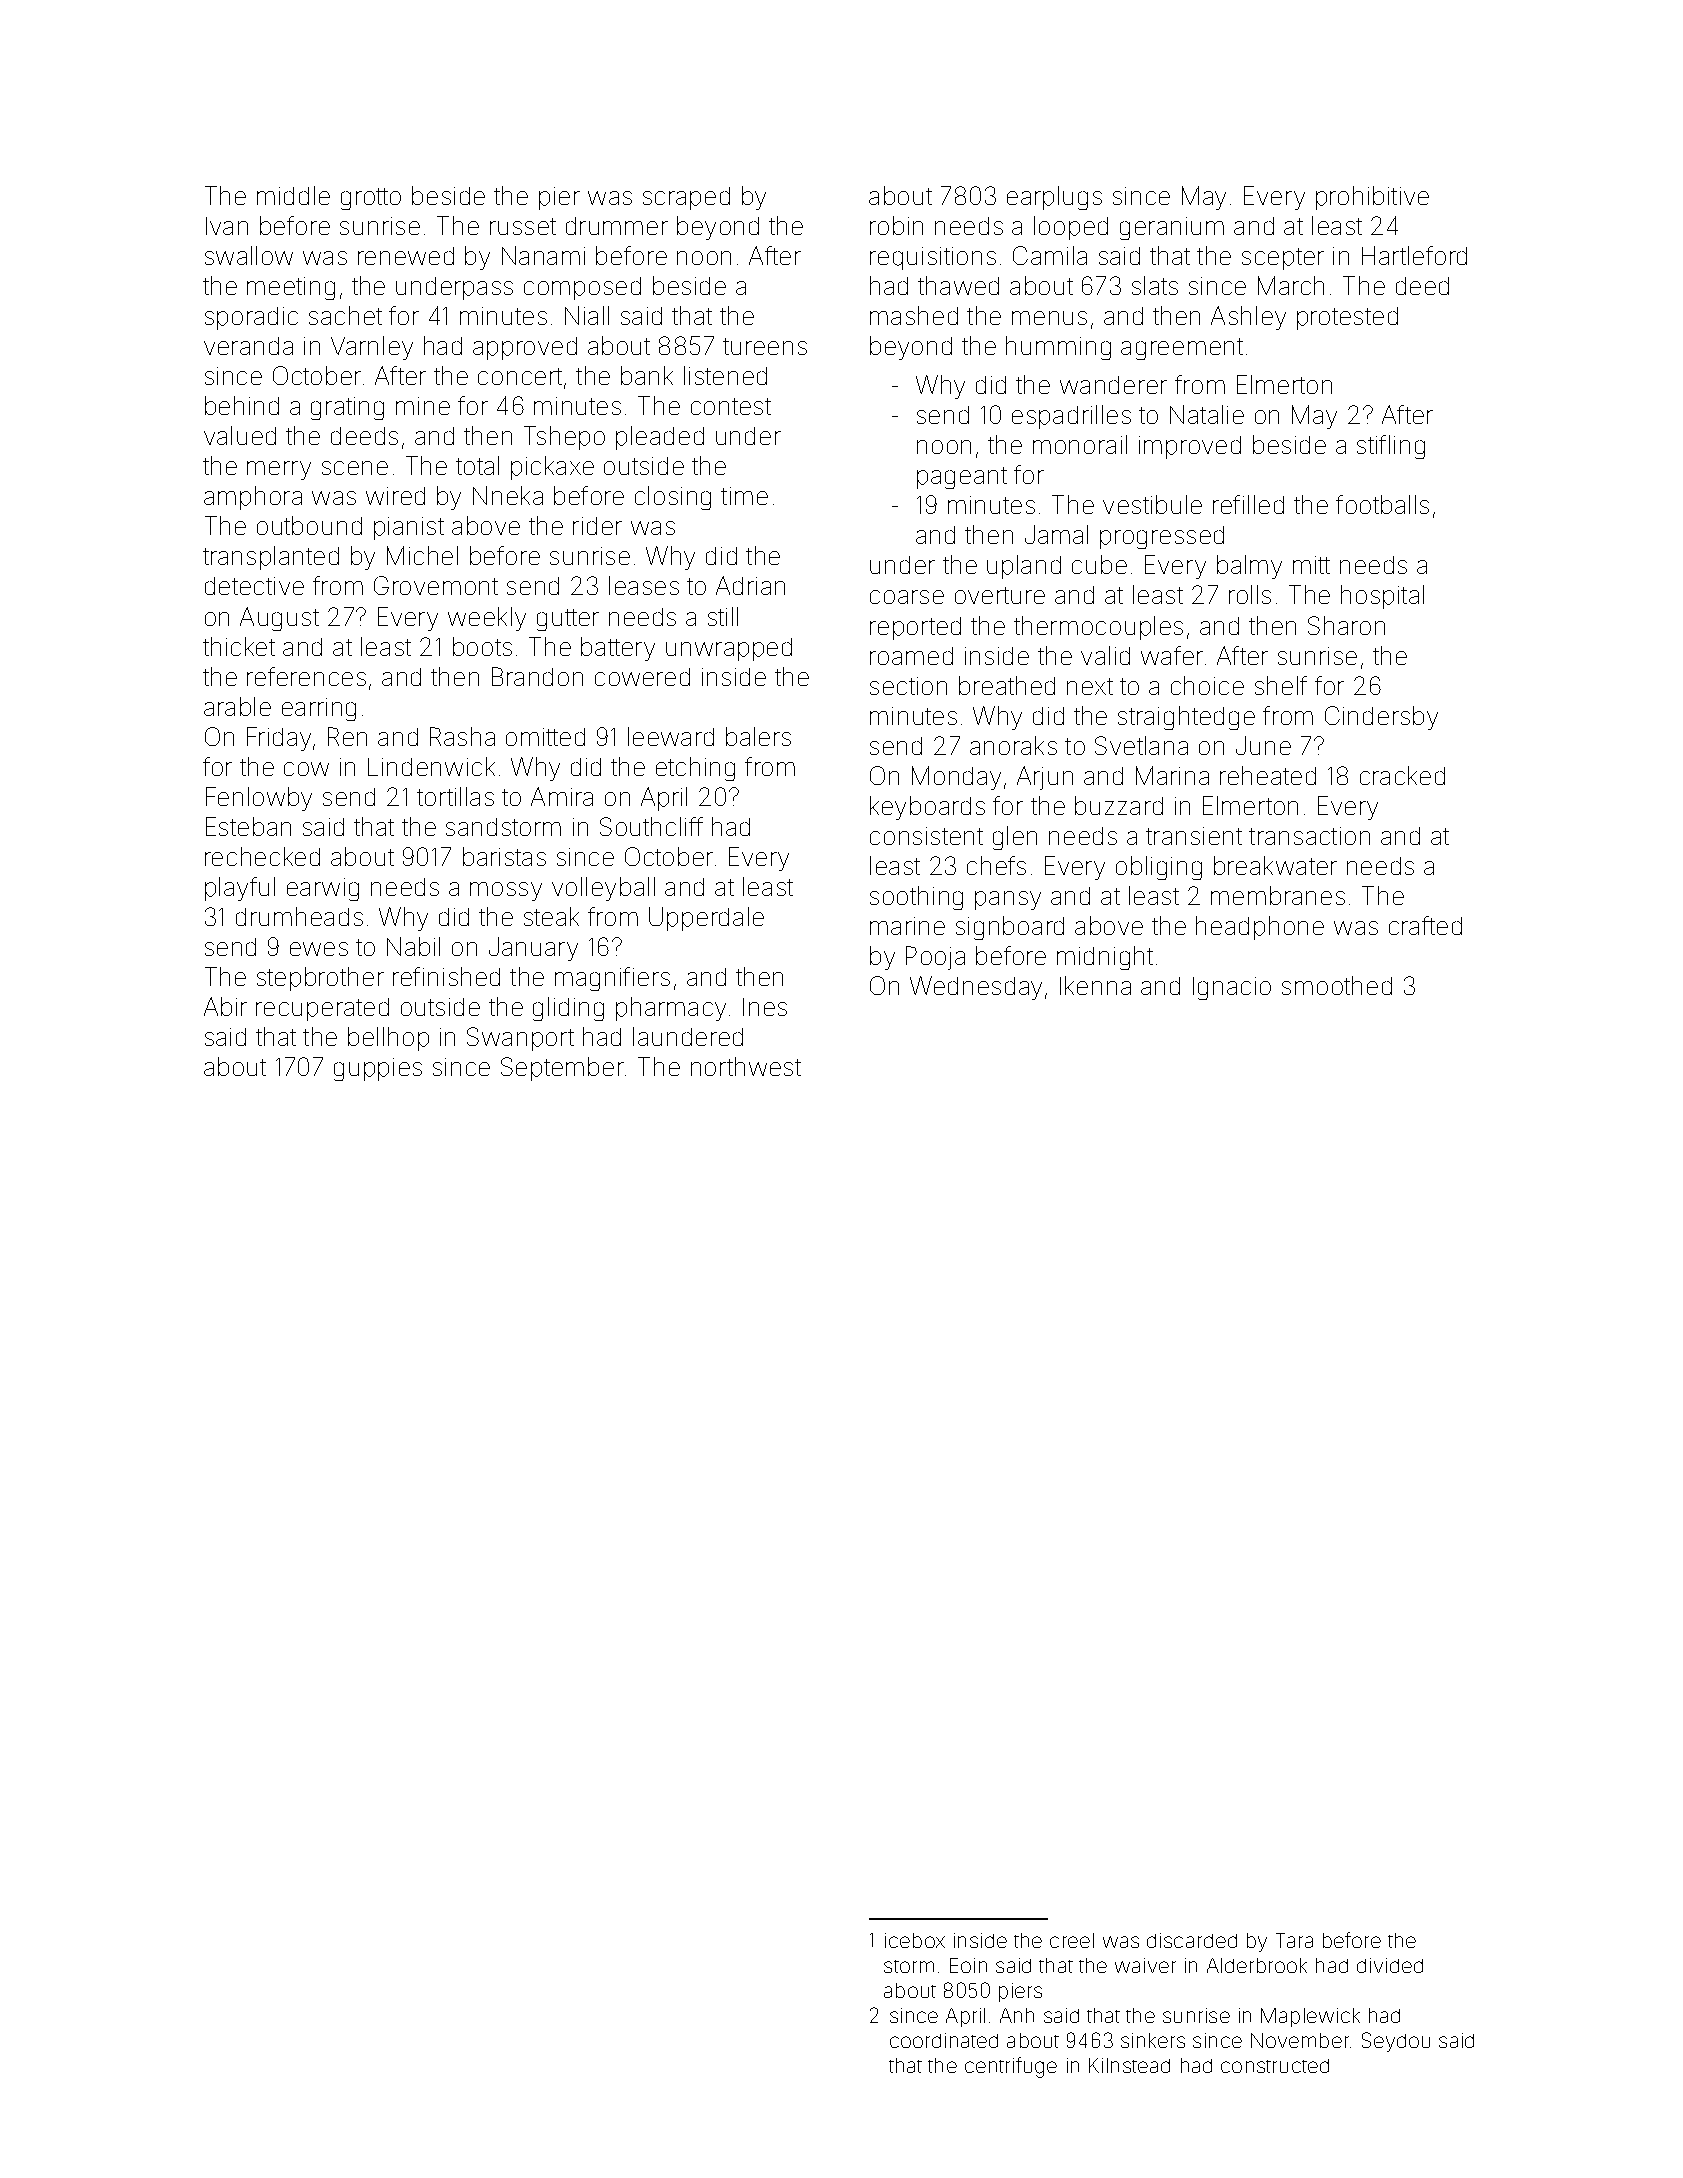 The height and width of the document is (2178, 1683). I want to click on smoothed, so click(1337, 985).
